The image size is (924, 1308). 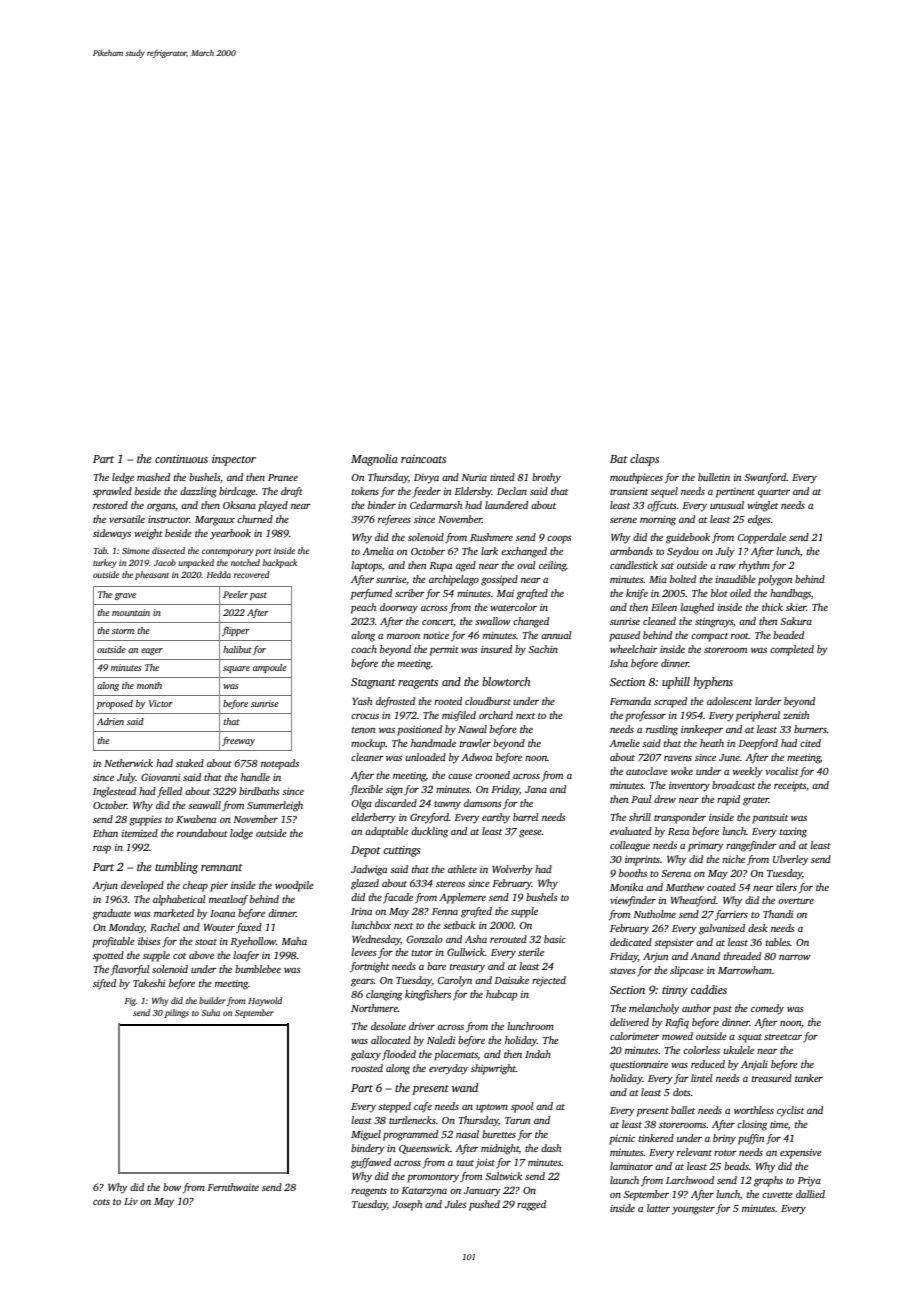 I want to click on referees, so click(x=394, y=520).
